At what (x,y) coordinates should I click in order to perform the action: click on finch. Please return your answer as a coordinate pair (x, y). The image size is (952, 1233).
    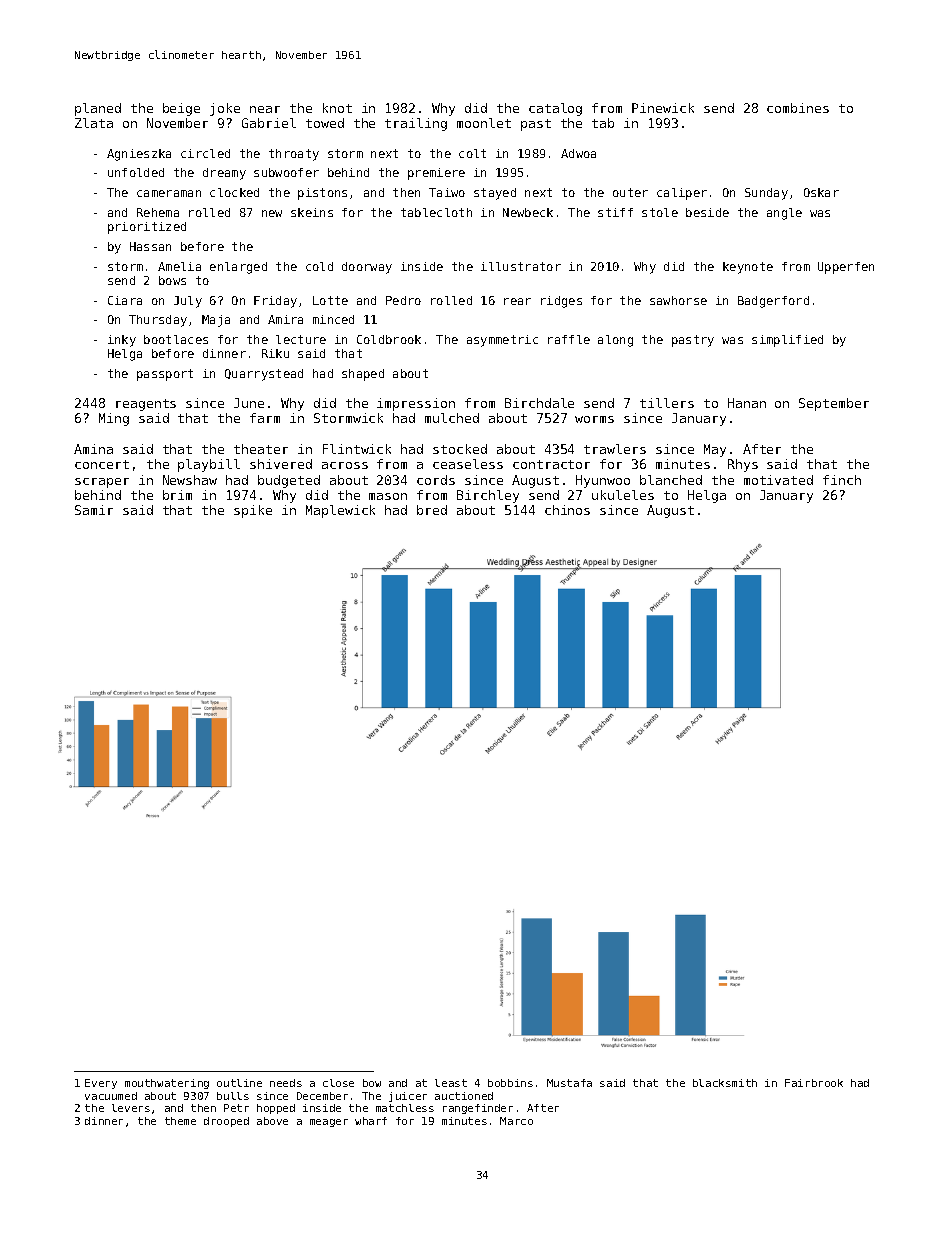
    Looking at the image, I should click on (842, 480).
